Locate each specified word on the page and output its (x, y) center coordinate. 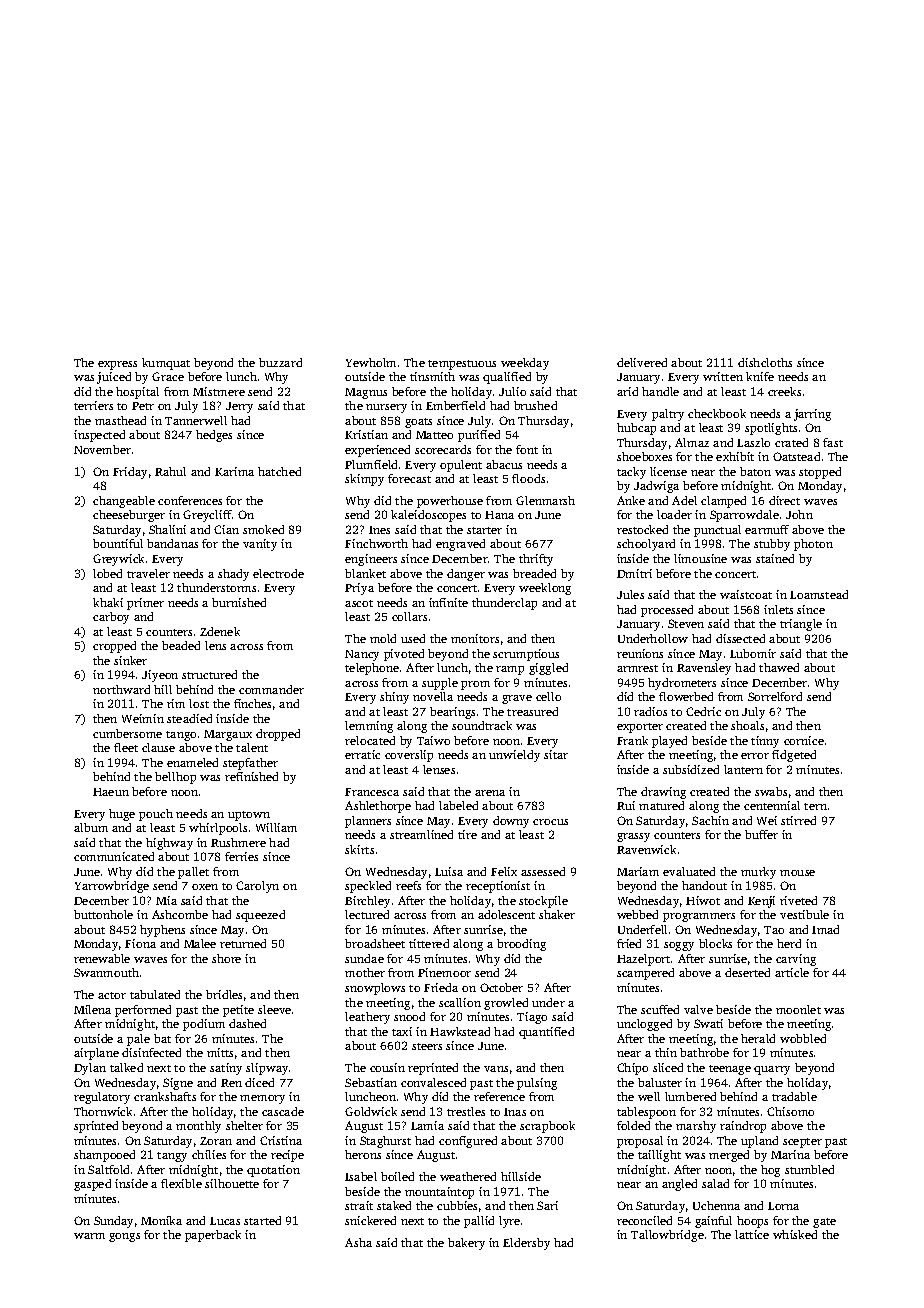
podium (204, 1025)
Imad (825, 929)
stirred (798, 820)
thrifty (536, 560)
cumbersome (127, 733)
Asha (358, 1242)
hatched (279, 471)
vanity (260, 545)
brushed (535, 405)
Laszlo (753, 442)
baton (755, 471)
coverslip (409, 756)
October (501, 987)
